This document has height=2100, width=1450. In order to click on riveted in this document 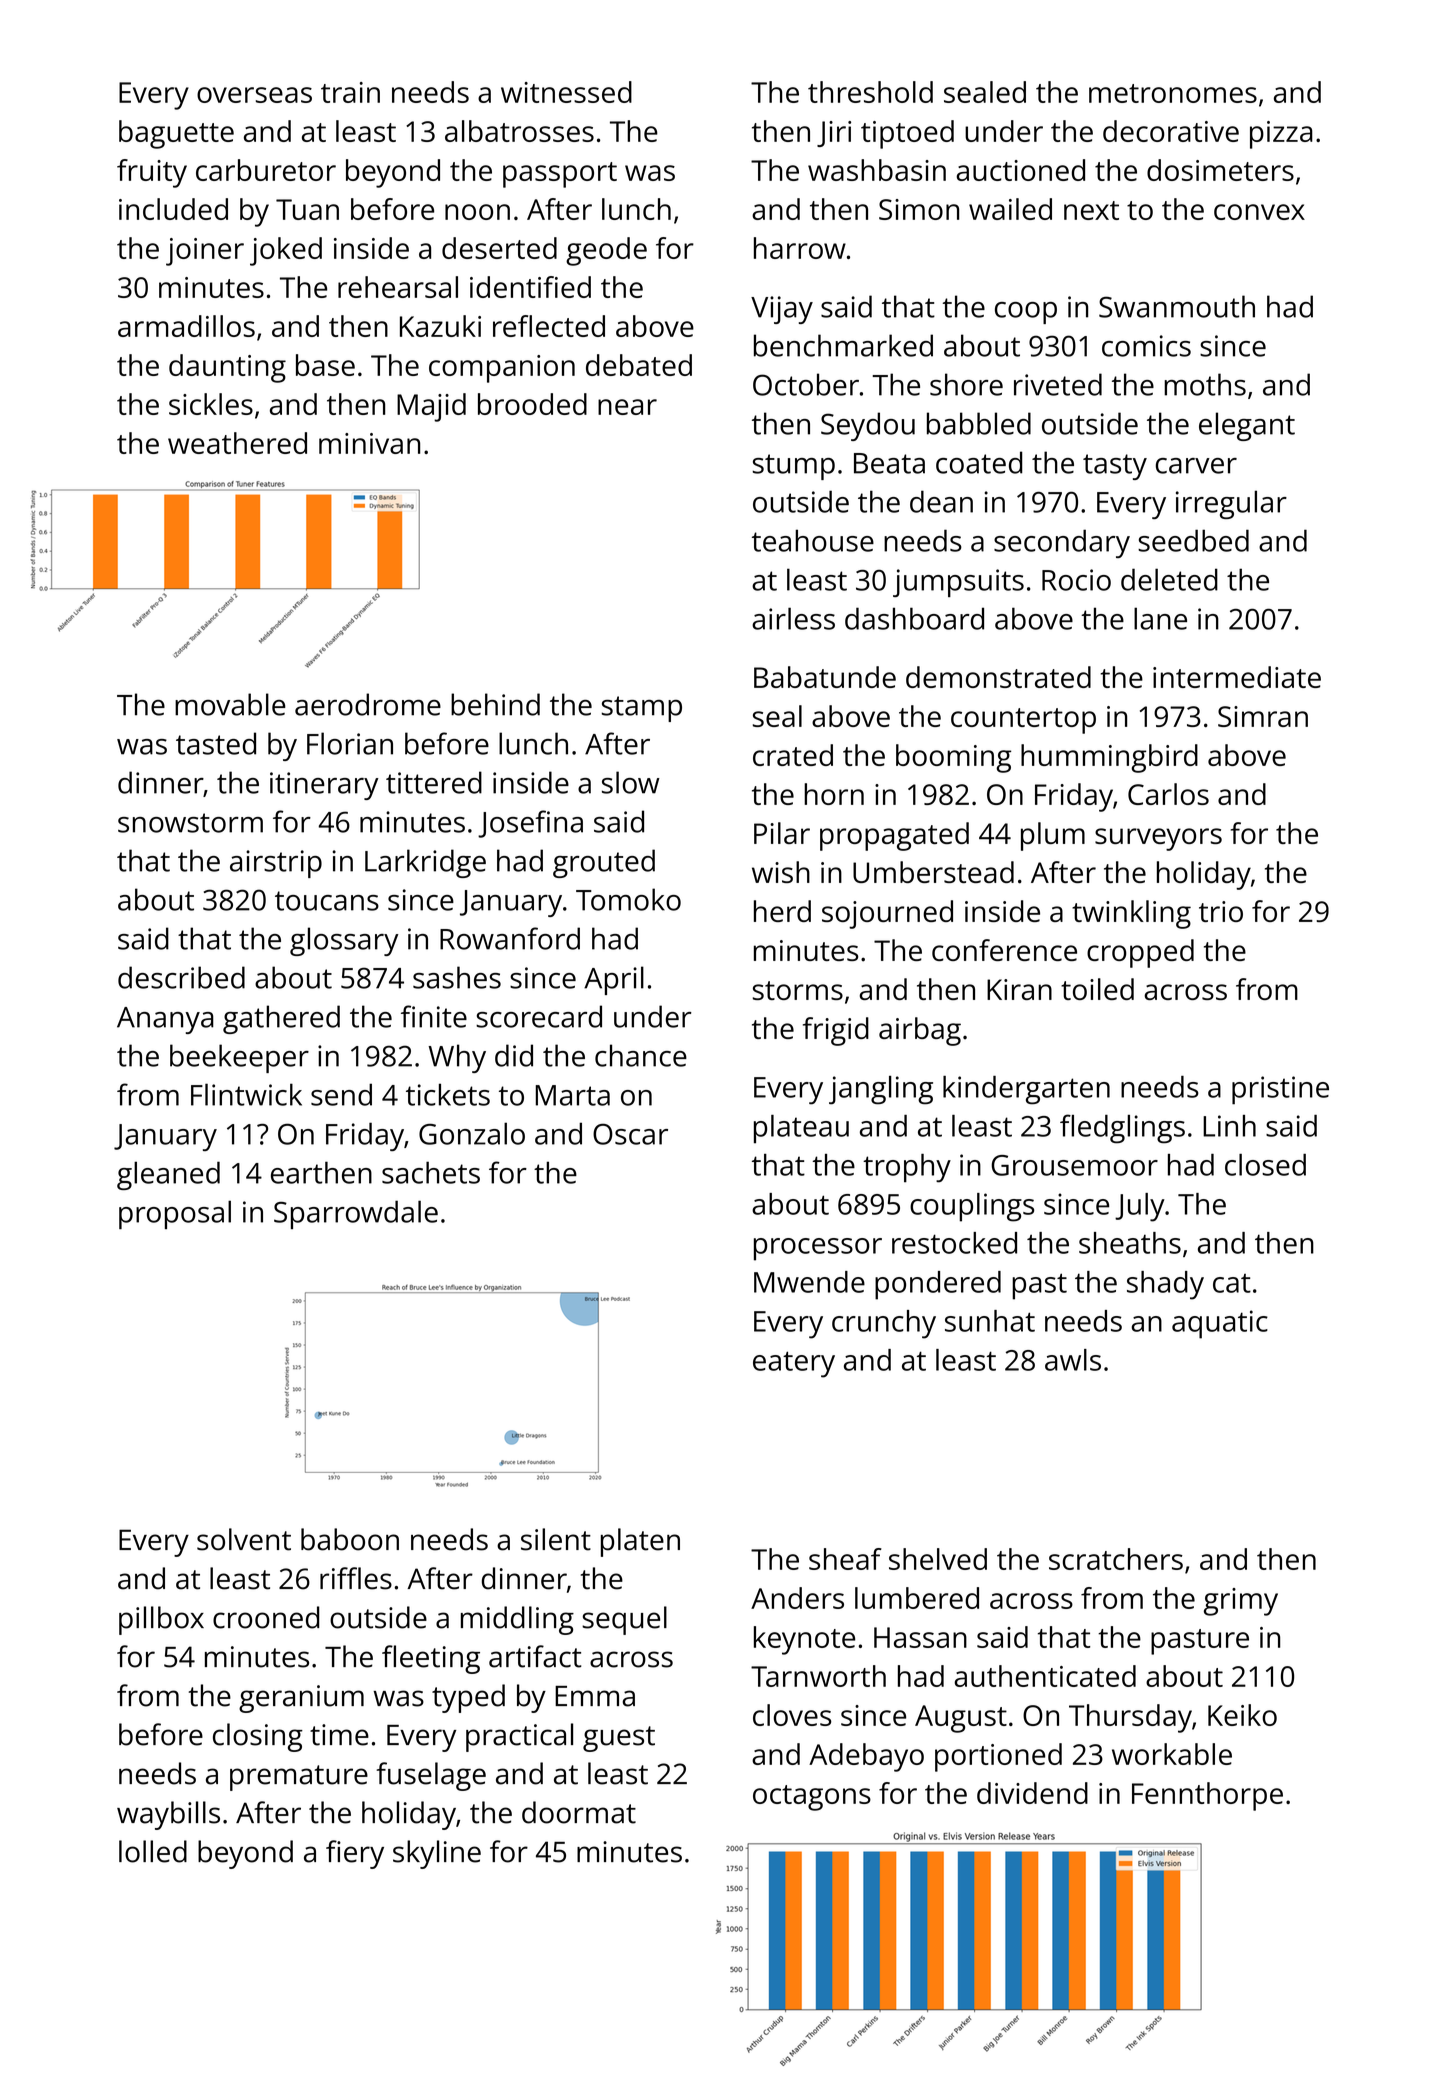, I will do `click(1058, 384)`.
